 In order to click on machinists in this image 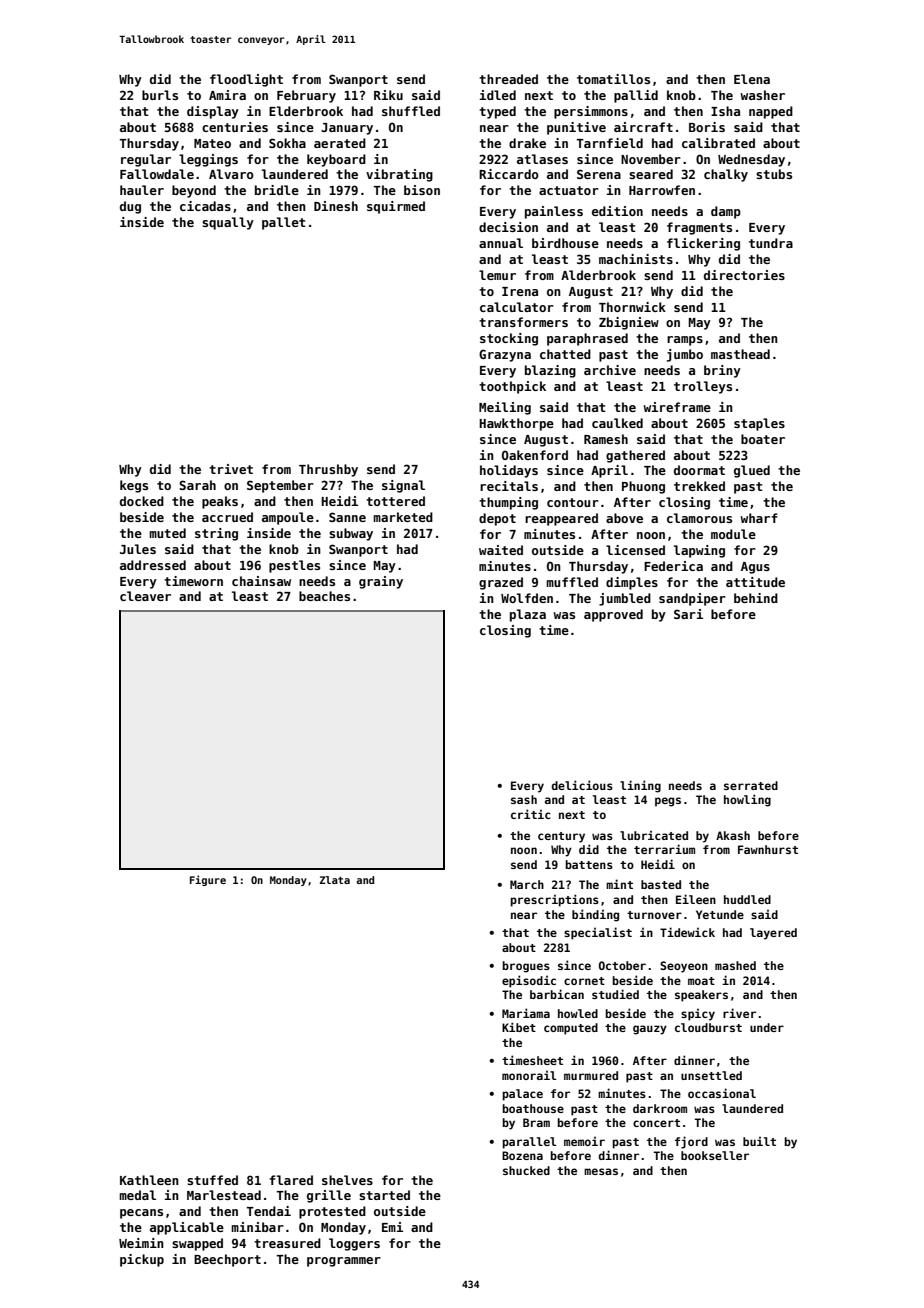, I will do `click(636, 259)`.
